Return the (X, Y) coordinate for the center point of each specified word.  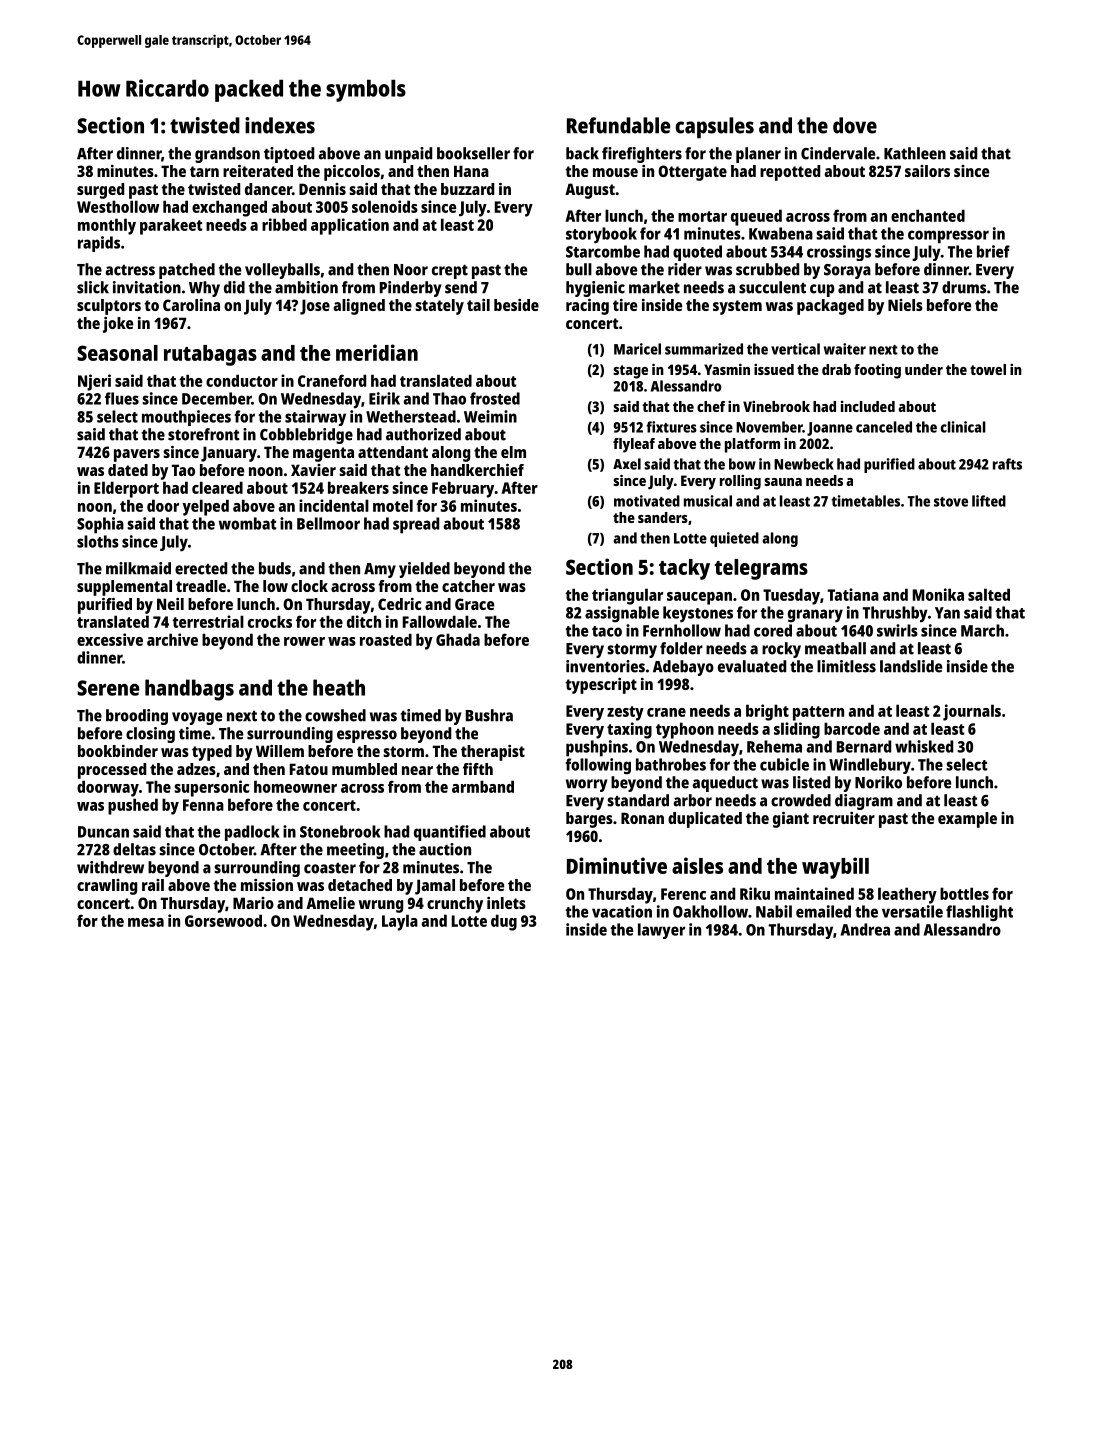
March (982, 630)
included (868, 406)
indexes (280, 125)
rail (153, 885)
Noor (411, 270)
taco (607, 631)
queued (756, 217)
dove (855, 125)
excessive (110, 639)
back (582, 153)
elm (513, 452)
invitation (147, 287)
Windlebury (870, 766)
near (417, 770)
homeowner (295, 786)
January (229, 454)
